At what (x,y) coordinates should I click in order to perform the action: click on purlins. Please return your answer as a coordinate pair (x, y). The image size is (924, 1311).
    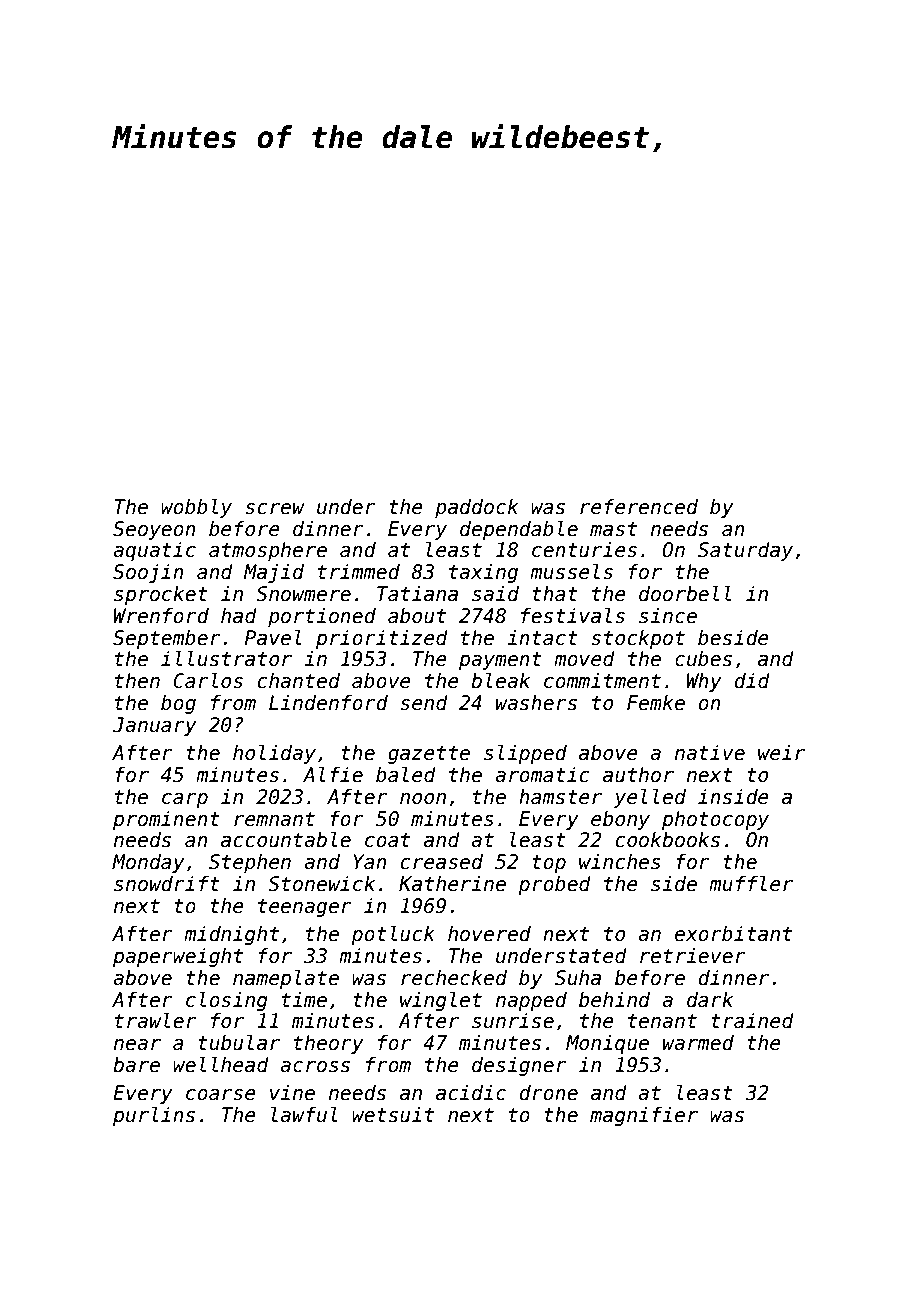
    Looking at the image, I should click on (154, 1116).
